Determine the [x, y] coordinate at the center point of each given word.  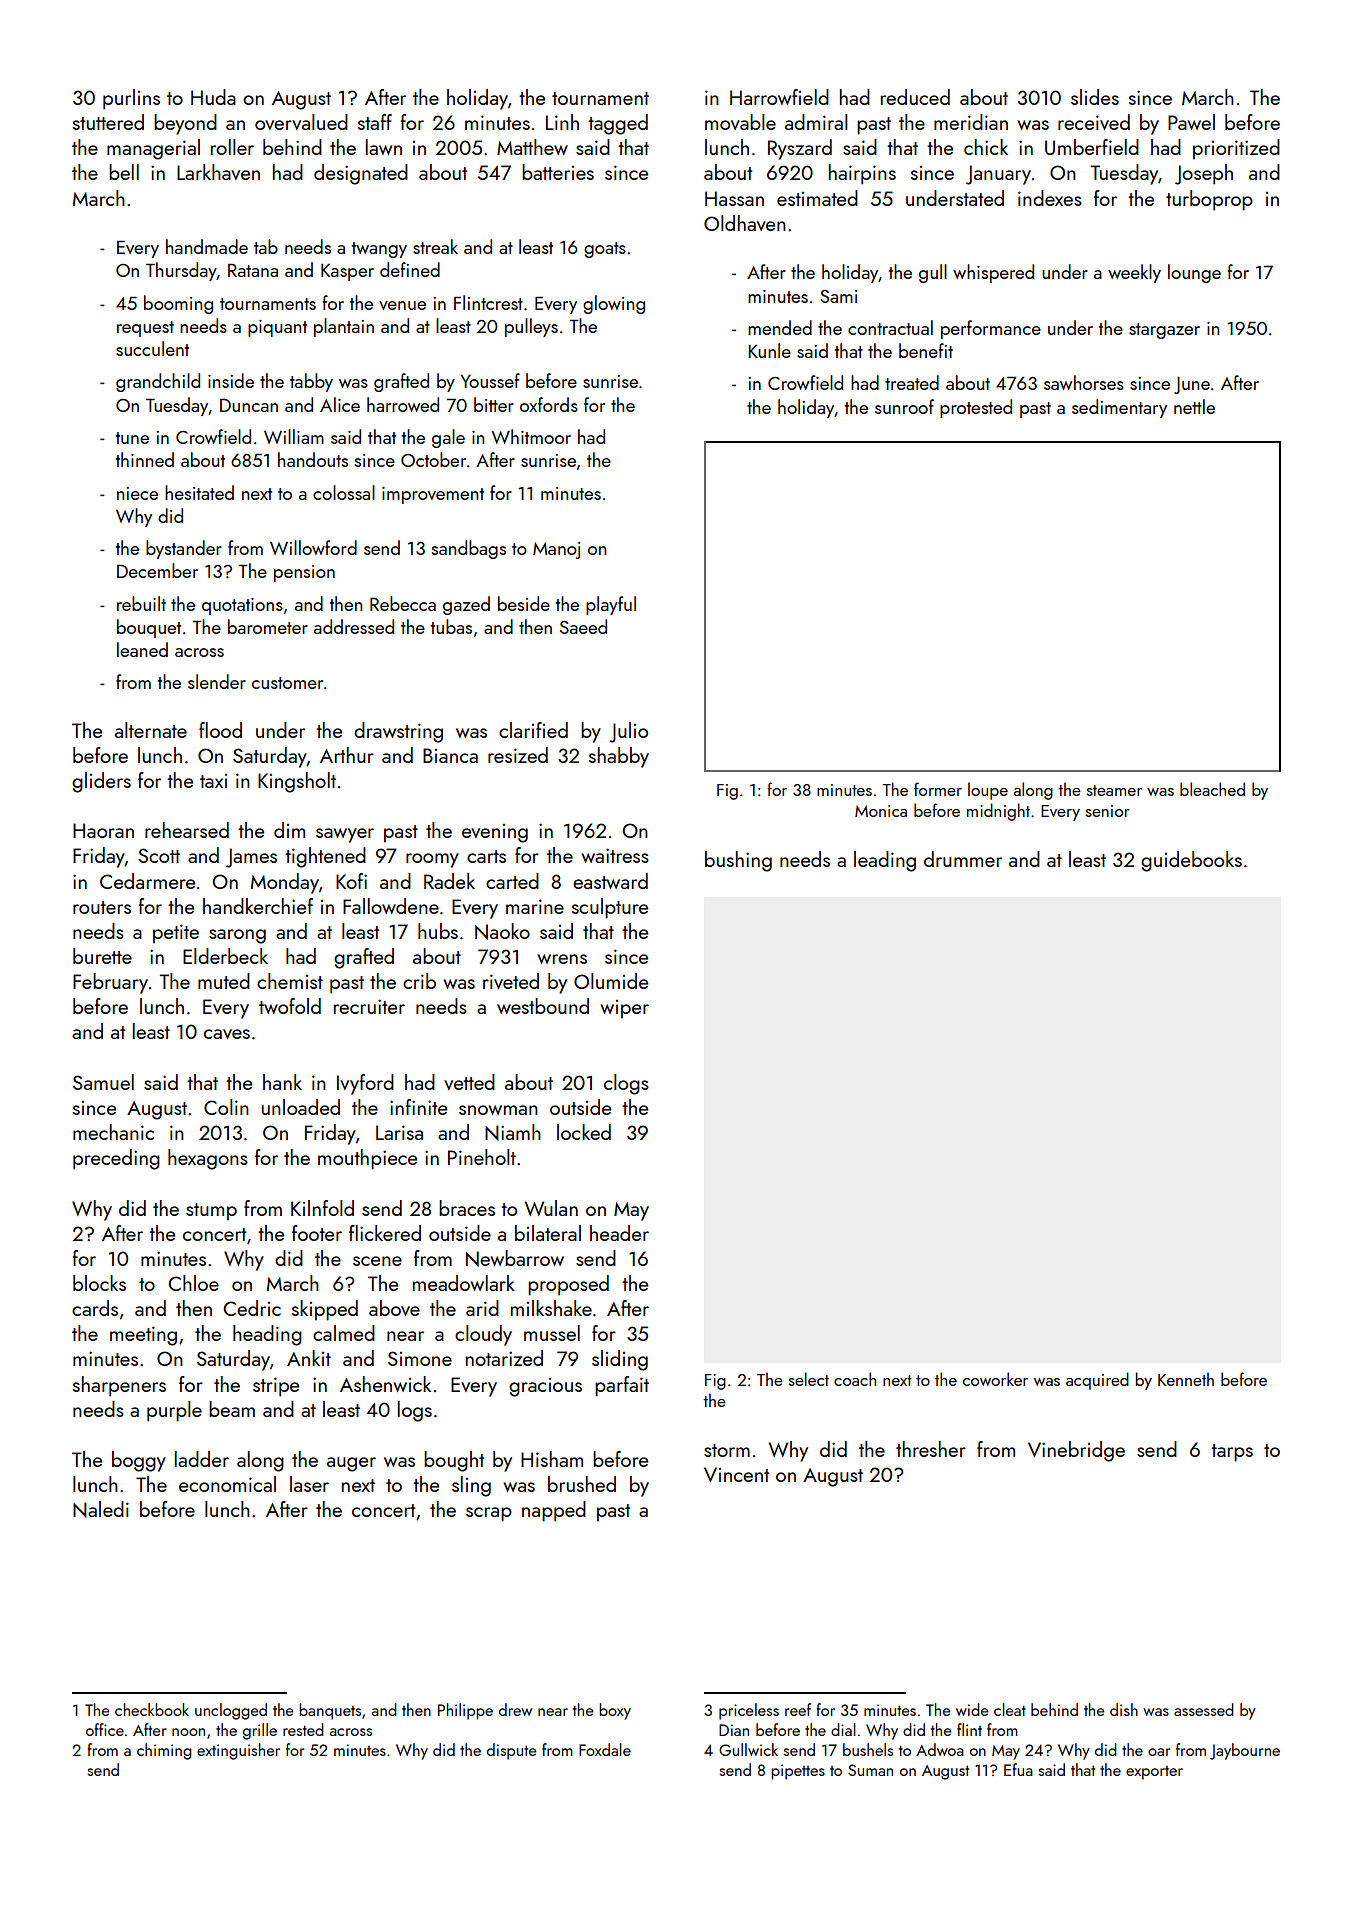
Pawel [1191, 122]
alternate [151, 730]
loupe [988, 791]
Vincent [736, 1474]
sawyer [345, 835]
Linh [562, 122]
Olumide [611, 981]
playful [611, 605]
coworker [995, 1379]
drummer [963, 859]
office [105, 1729]
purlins [131, 99]
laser [309, 1484]
